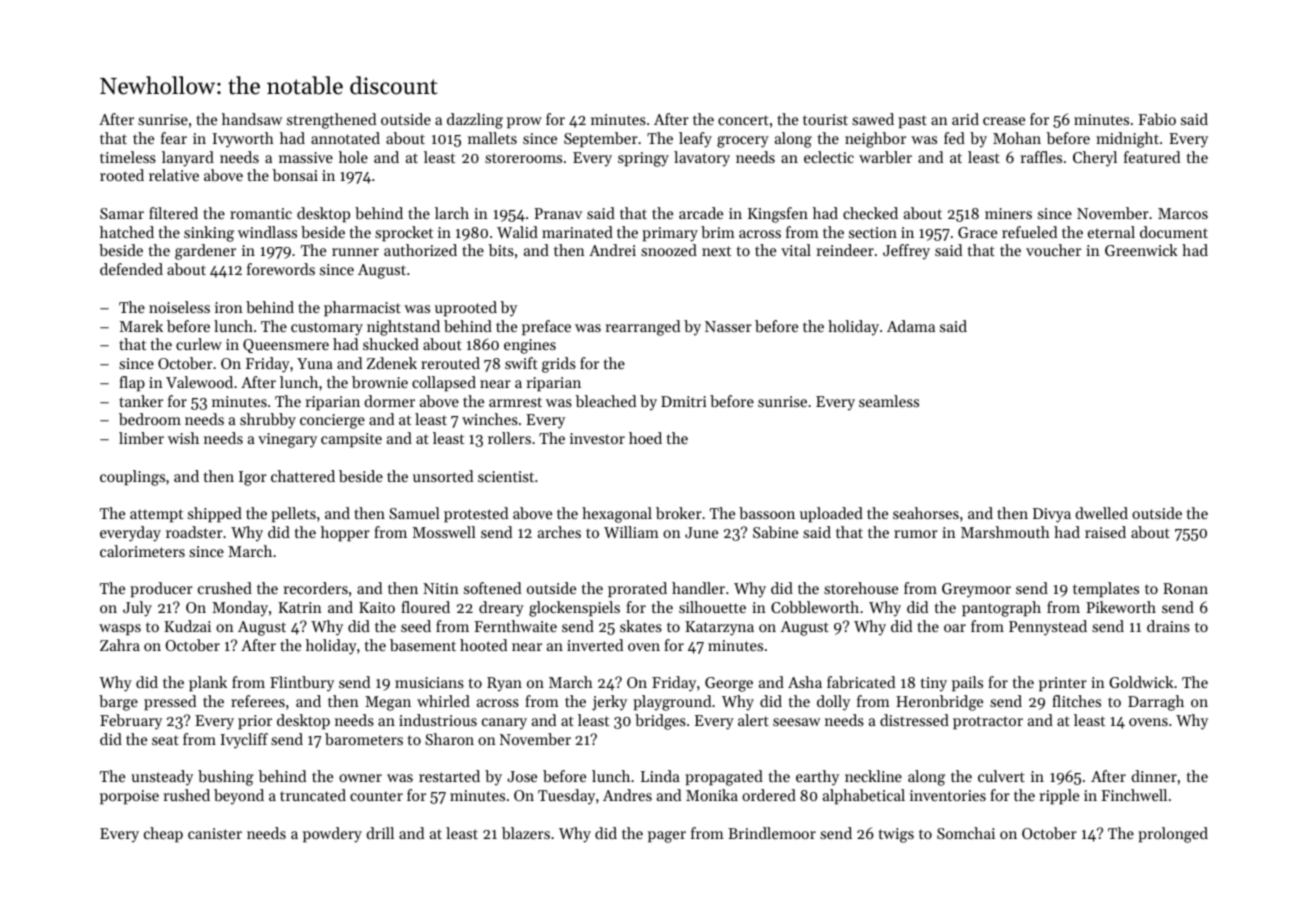 This image has height=924, width=1308. I want to click on seesaw, so click(796, 722).
